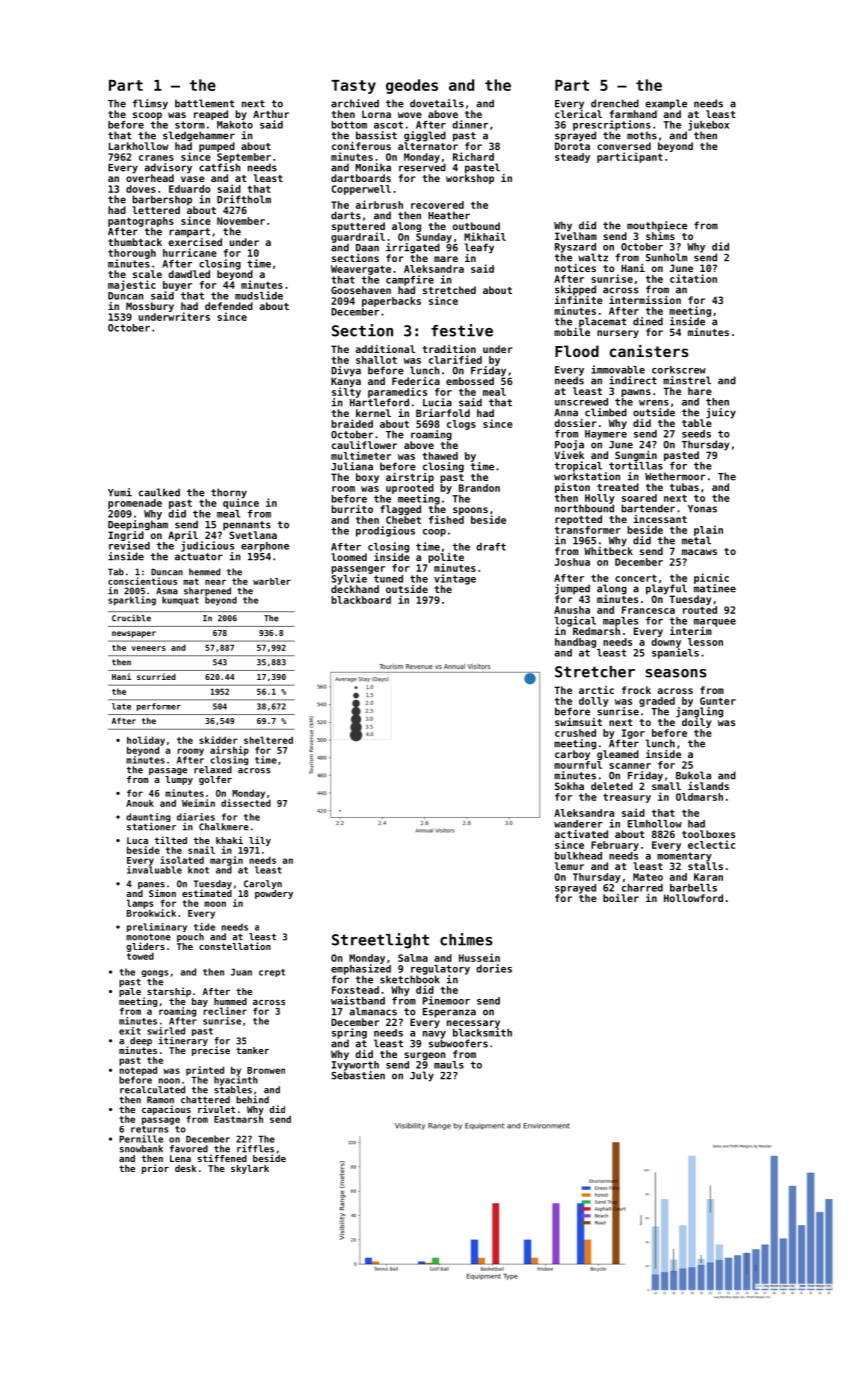  I want to click on Svetlana, so click(253, 535).
